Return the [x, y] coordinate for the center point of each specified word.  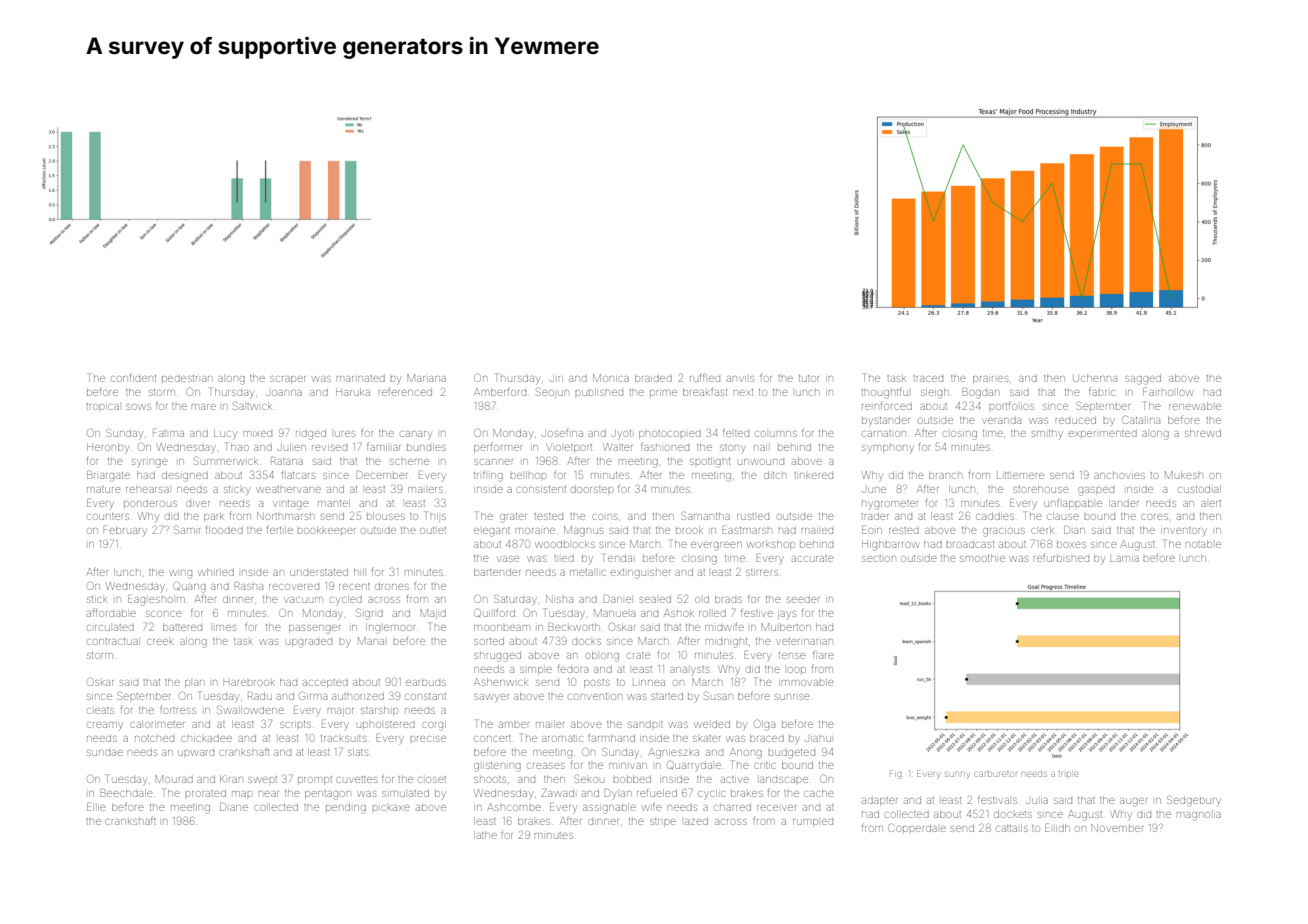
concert [492, 738]
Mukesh [1184, 475]
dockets [1013, 814]
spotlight [710, 462]
